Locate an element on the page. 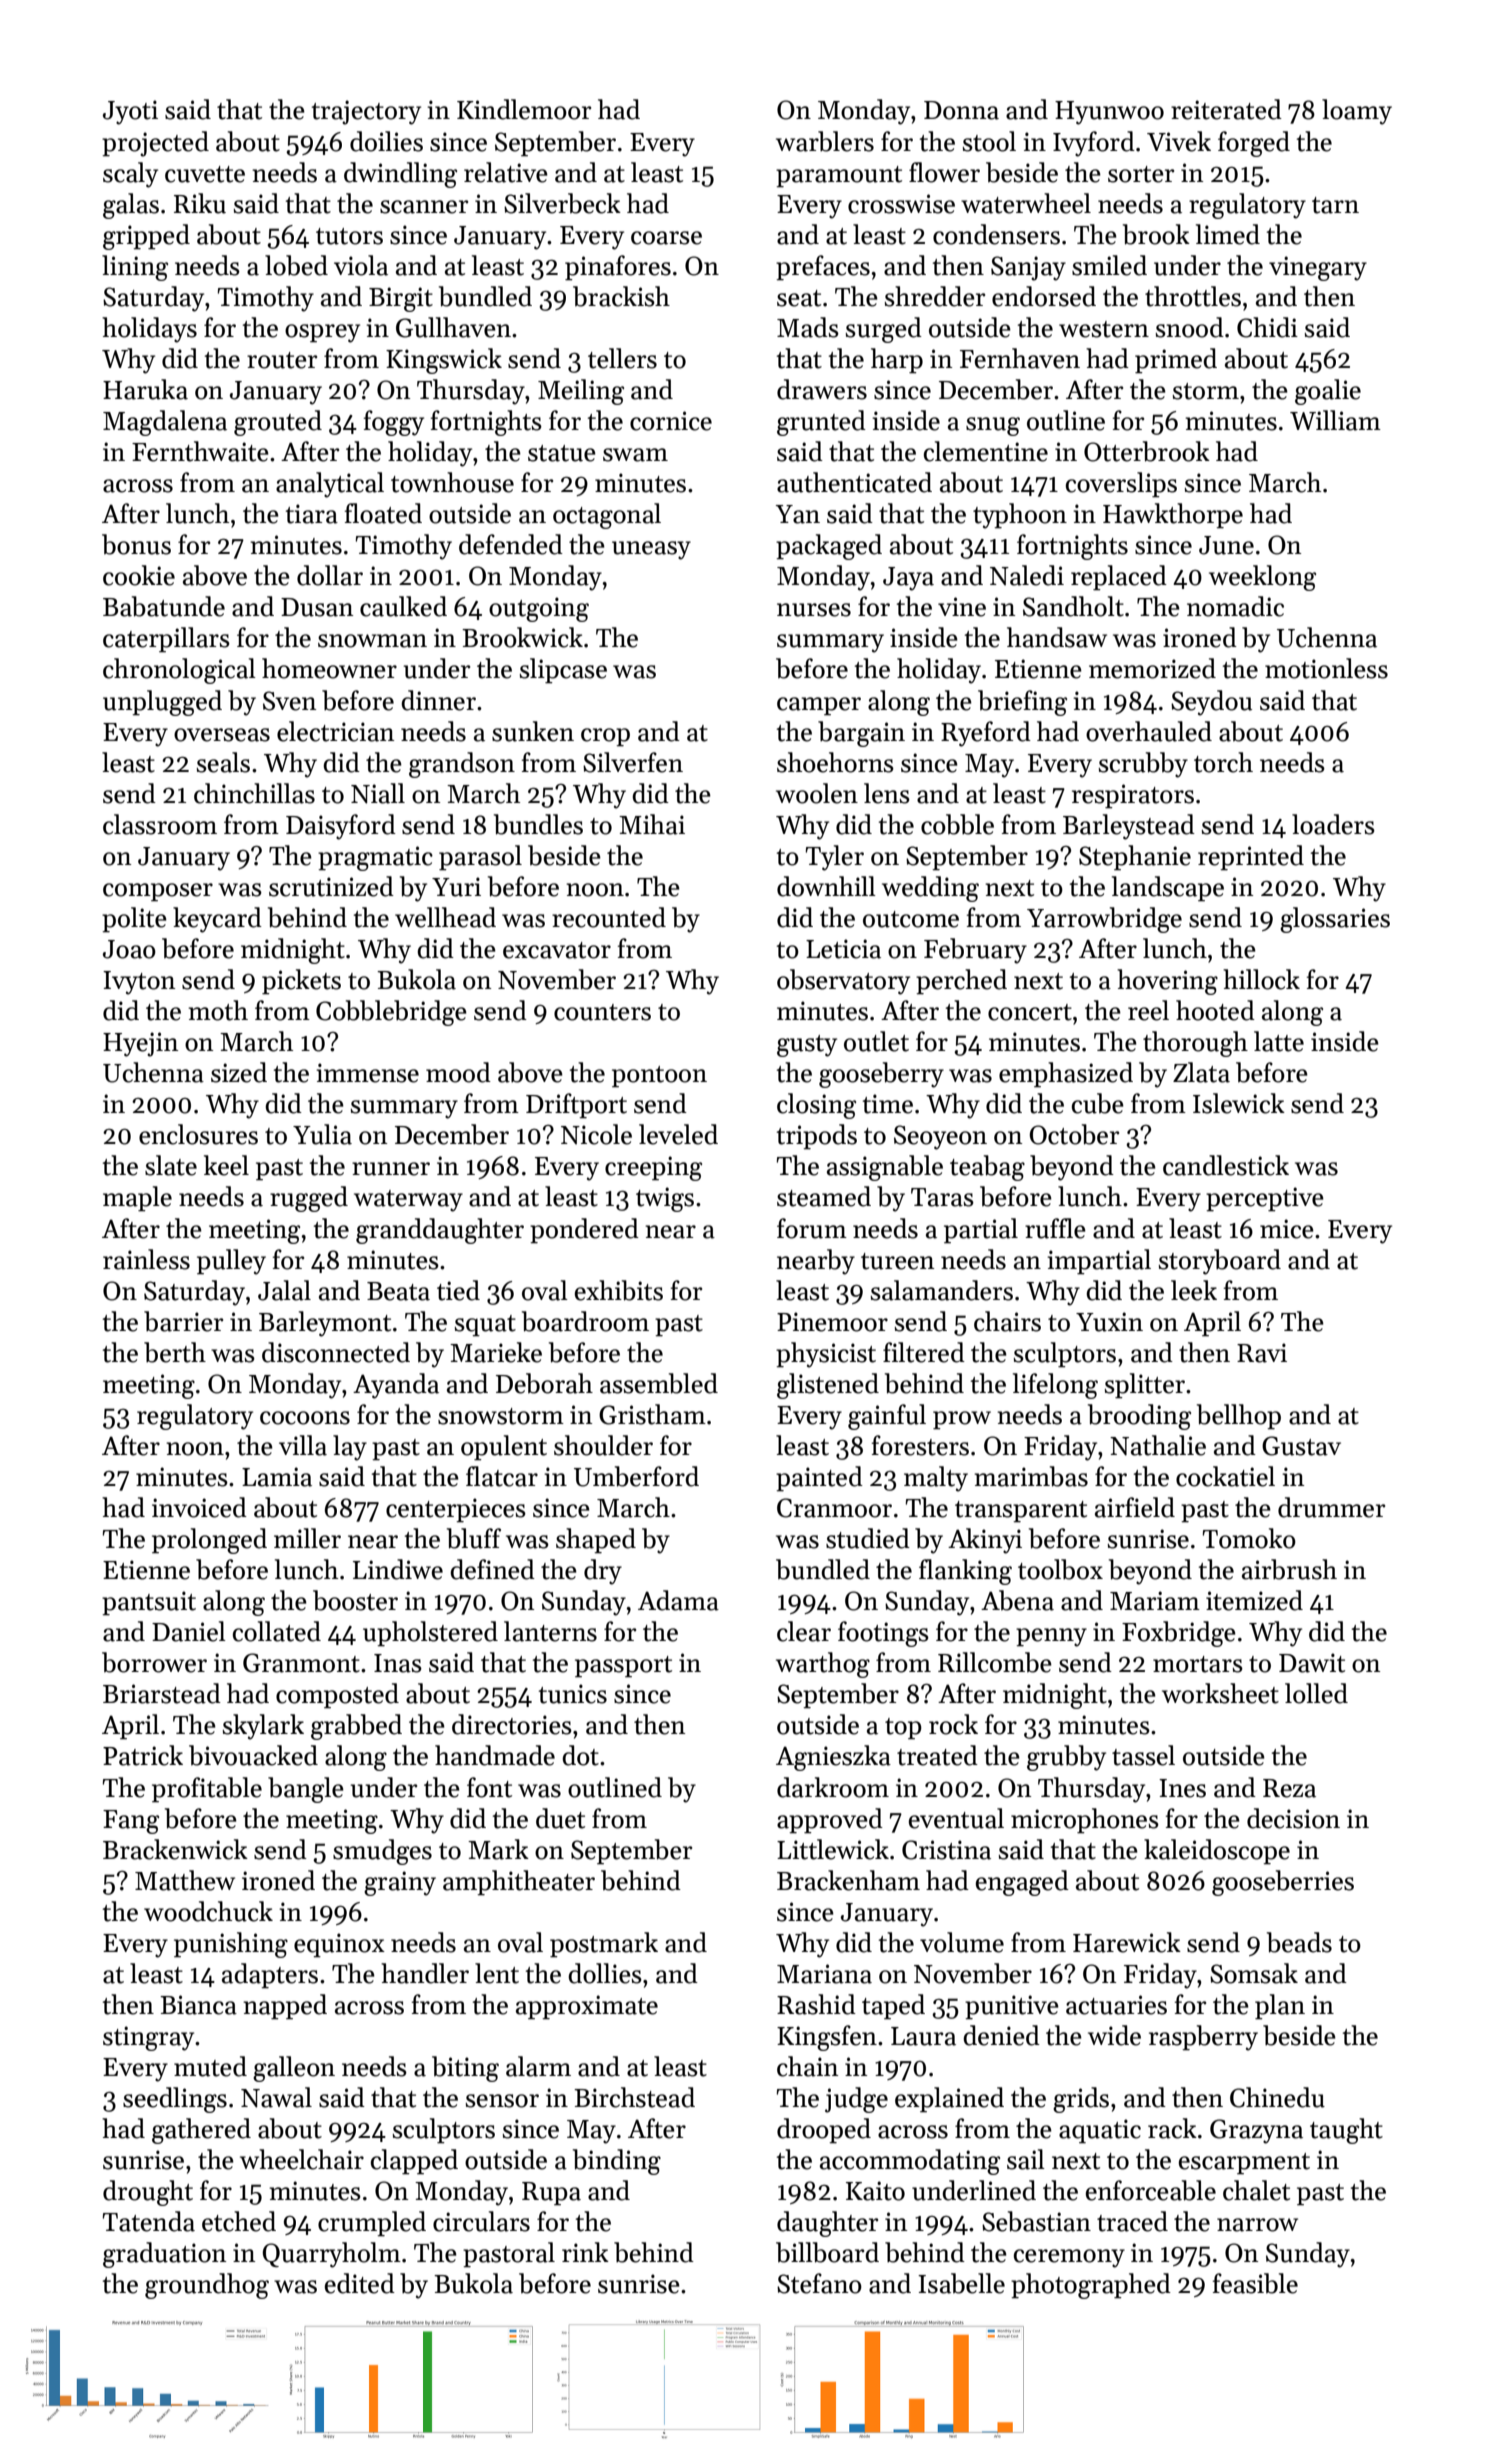  collated is located at coordinates (277, 1631).
